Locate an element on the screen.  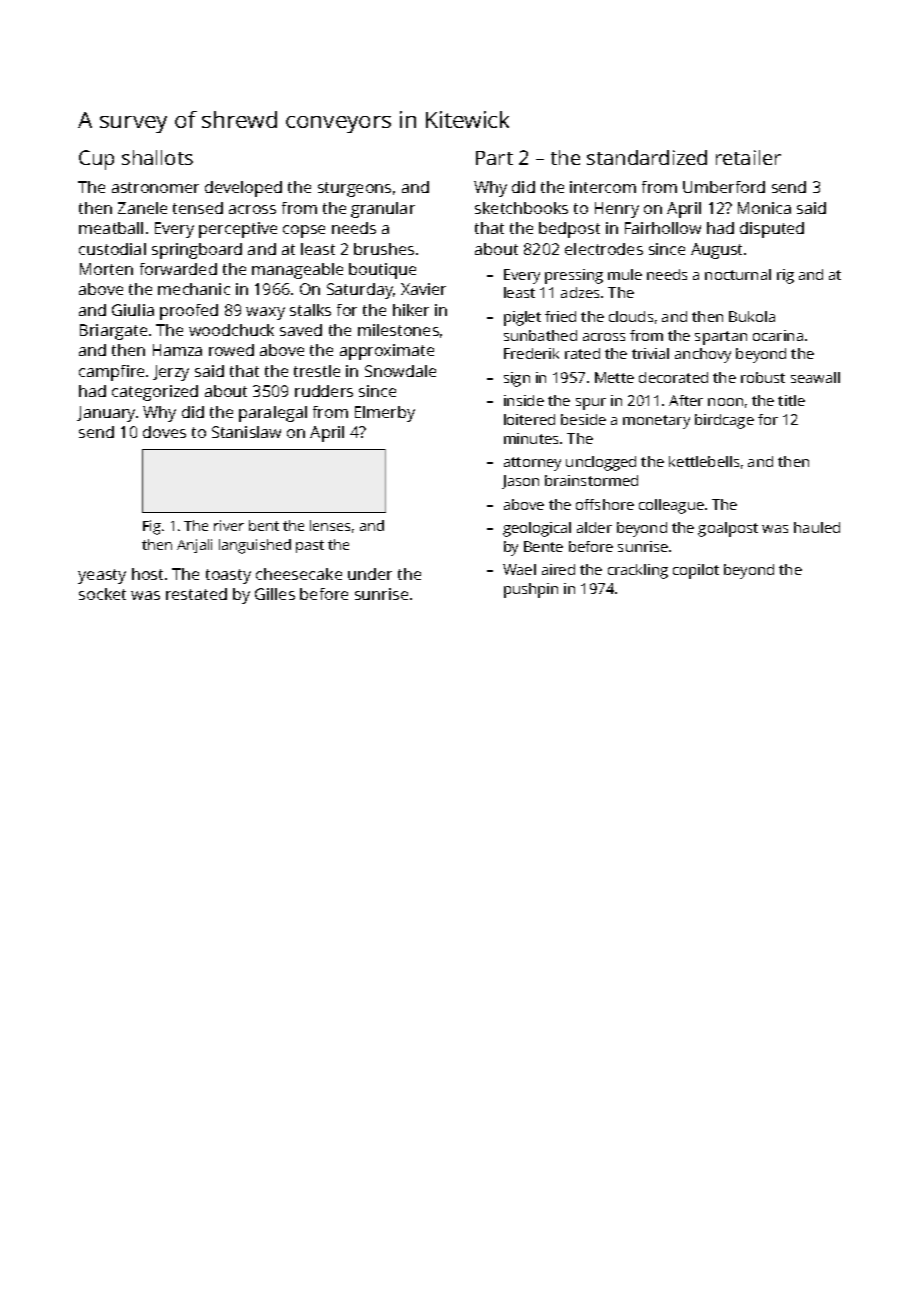
seawall is located at coordinates (815, 377).
